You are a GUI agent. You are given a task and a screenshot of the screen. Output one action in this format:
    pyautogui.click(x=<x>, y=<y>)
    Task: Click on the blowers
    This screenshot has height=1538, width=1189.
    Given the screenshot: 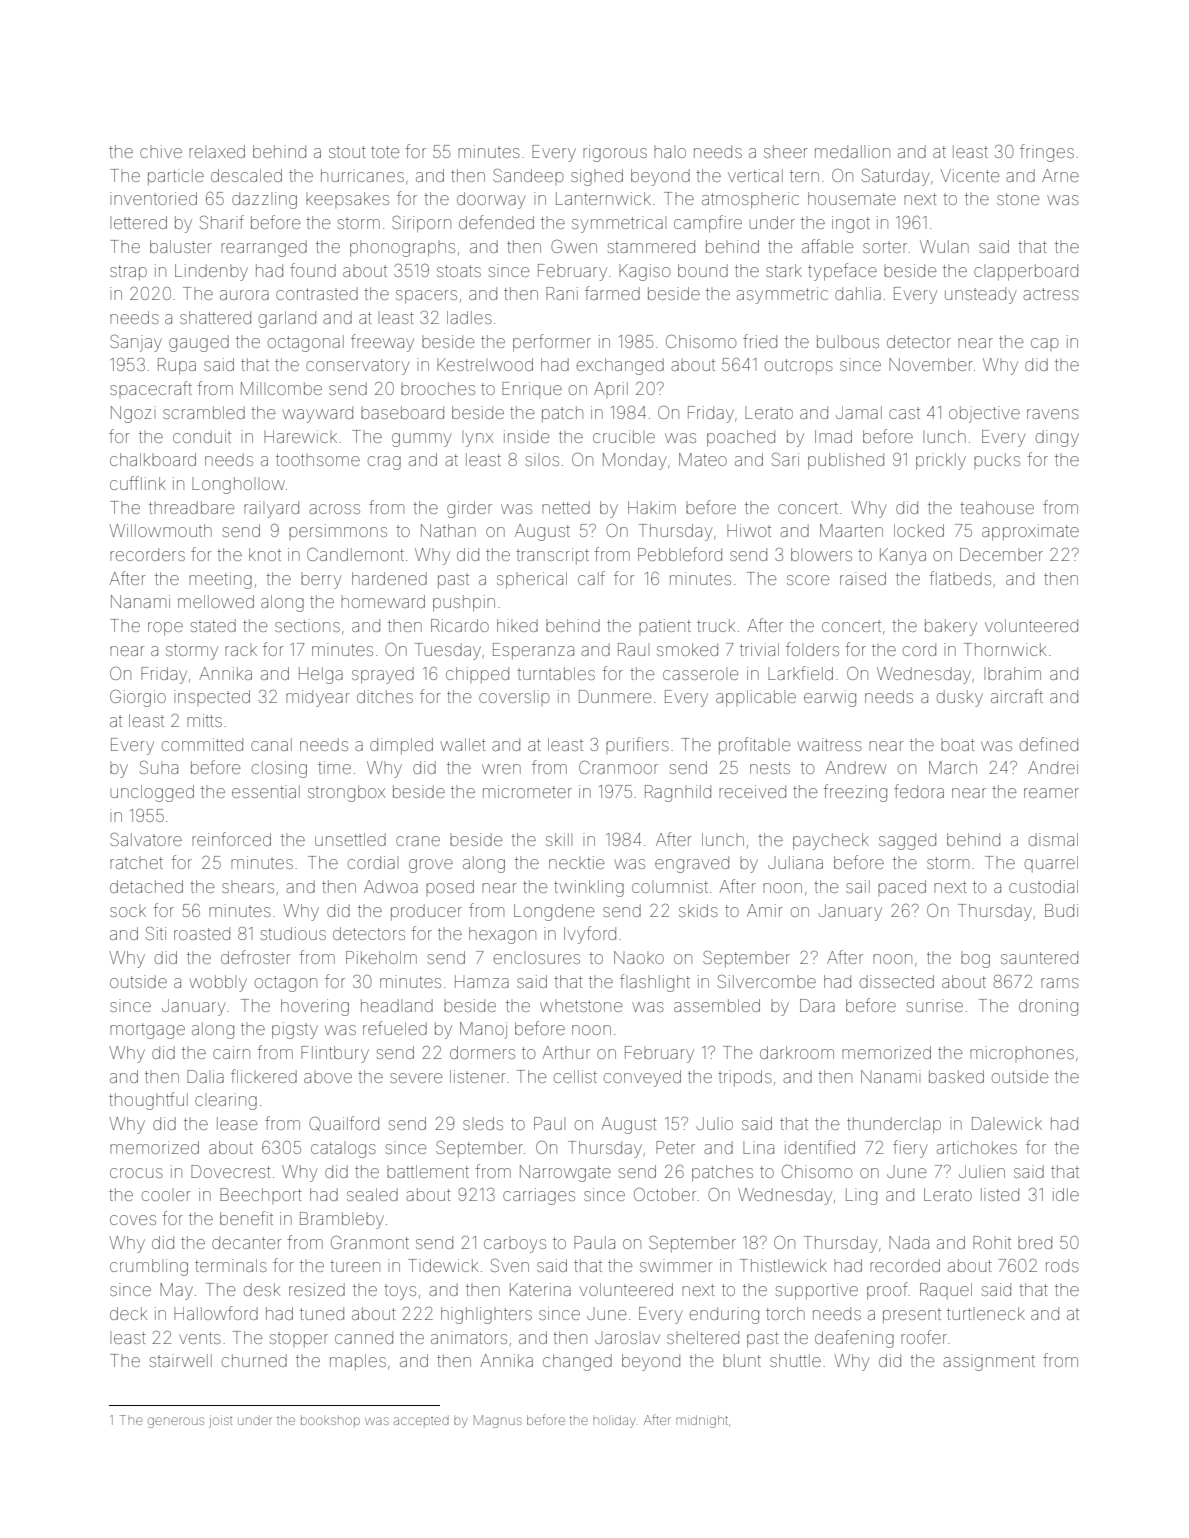 What is the action you would take?
    pyautogui.click(x=821, y=554)
